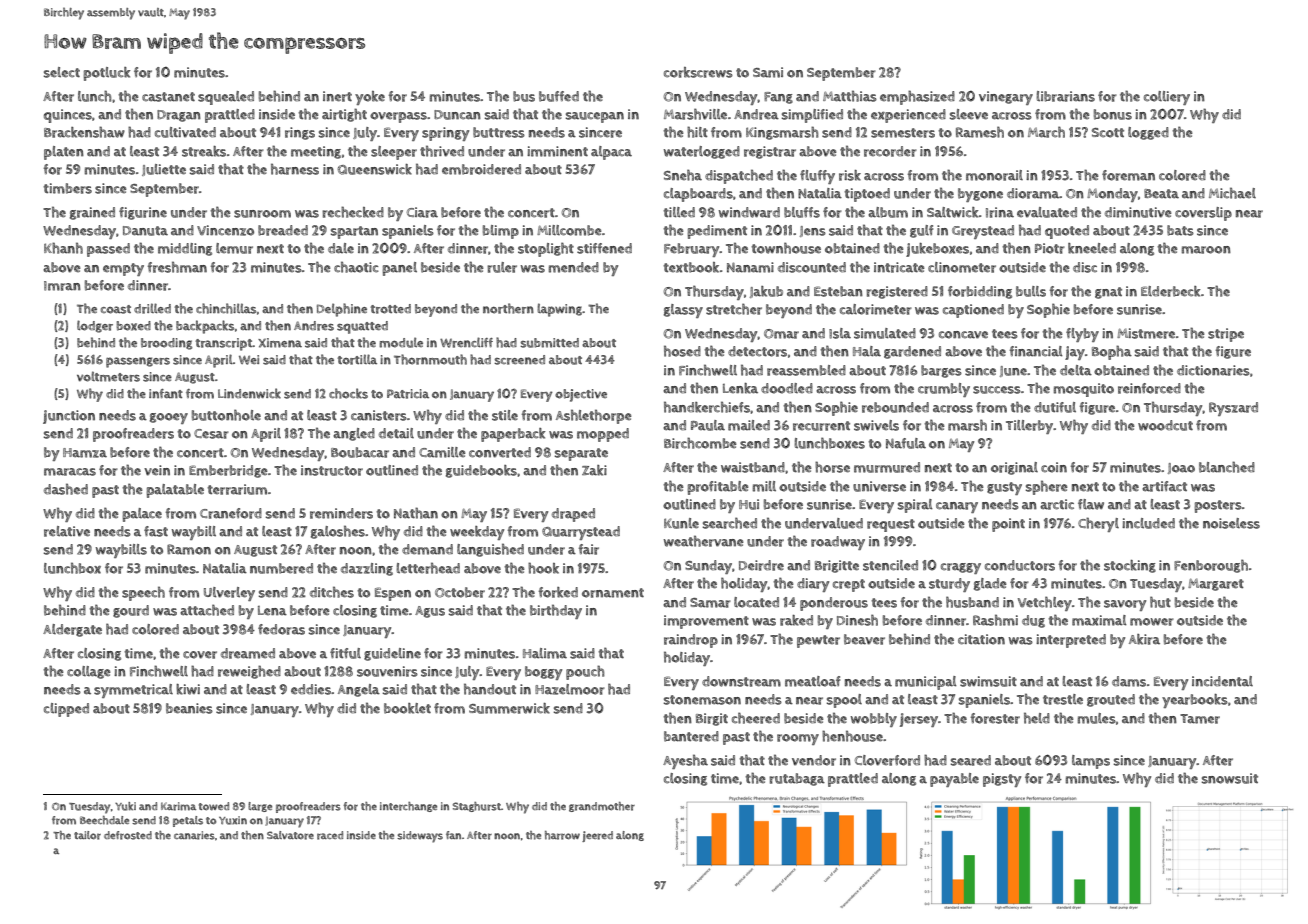  What do you see at coordinates (813, 231) in the screenshot?
I see `Jens` at bounding box center [813, 231].
